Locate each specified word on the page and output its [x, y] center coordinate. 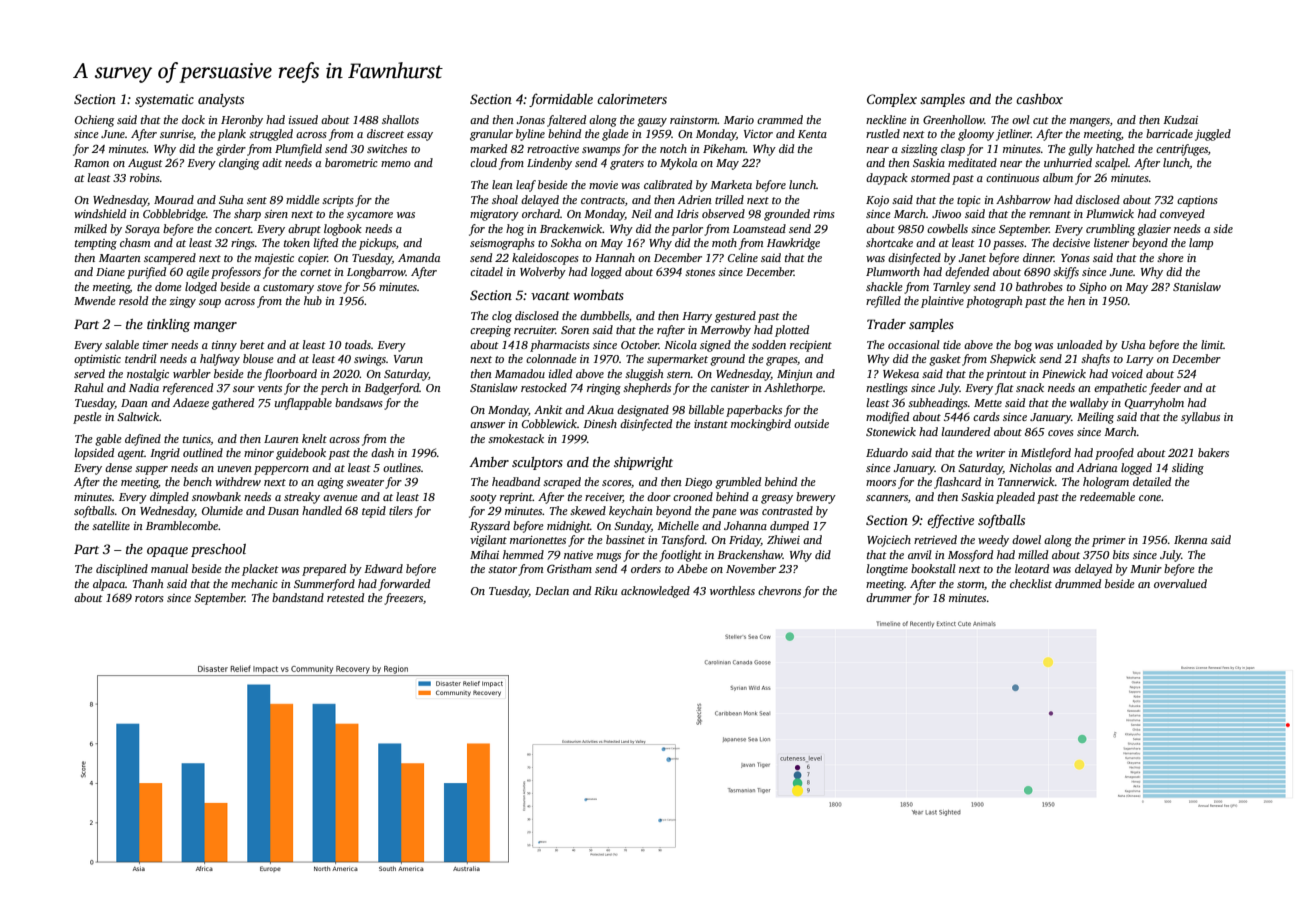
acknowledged [655, 592]
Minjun [795, 375]
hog [515, 230]
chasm [135, 242]
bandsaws [359, 402]
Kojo [877, 201]
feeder [1165, 389]
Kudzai [1180, 119]
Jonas [531, 120]
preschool [218, 550]
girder [231, 150]
